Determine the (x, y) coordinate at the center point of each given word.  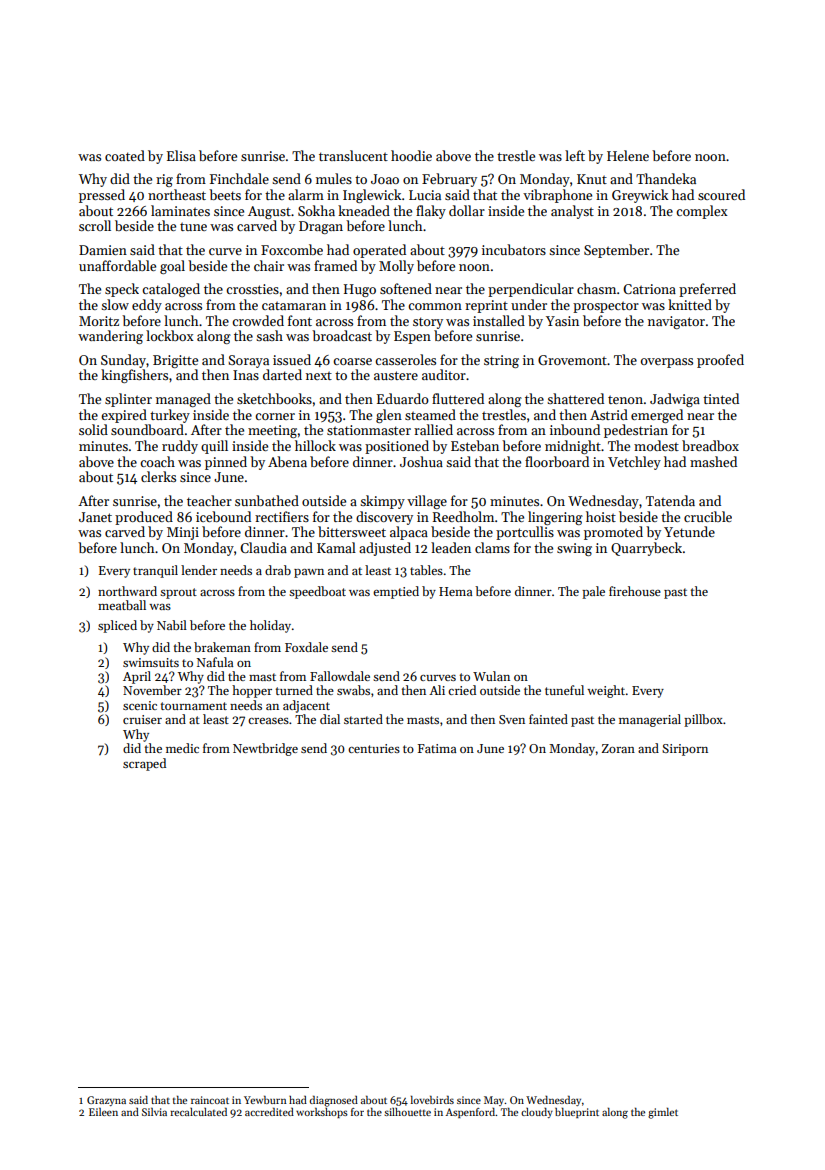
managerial (650, 720)
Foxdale (306, 647)
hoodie (411, 155)
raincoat (210, 1100)
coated (125, 155)
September (616, 251)
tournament (194, 706)
